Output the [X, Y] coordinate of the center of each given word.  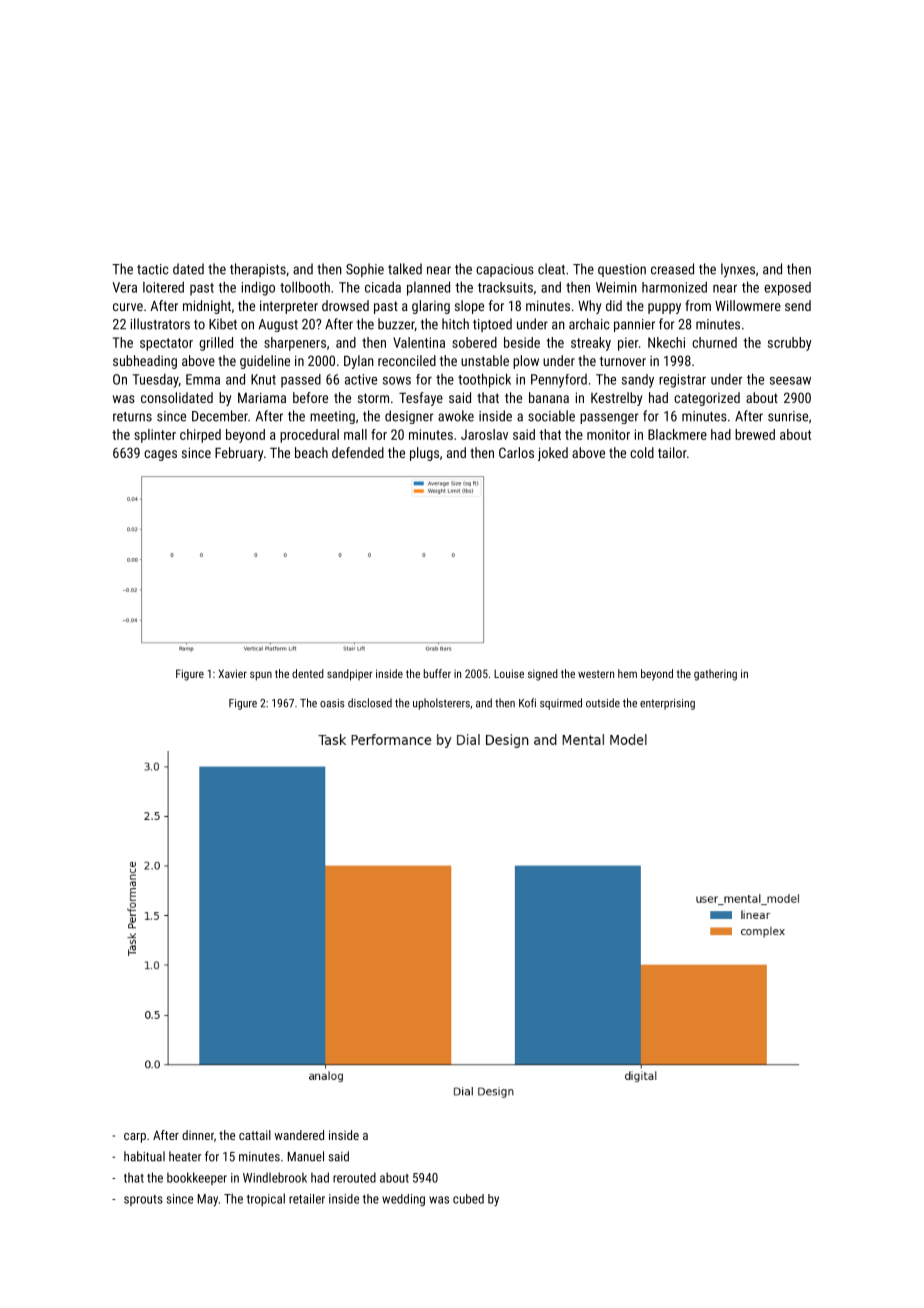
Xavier [232, 673]
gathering [715, 675]
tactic [153, 269]
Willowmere [748, 305]
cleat [551, 269]
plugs [424, 454]
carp [135, 1138]
